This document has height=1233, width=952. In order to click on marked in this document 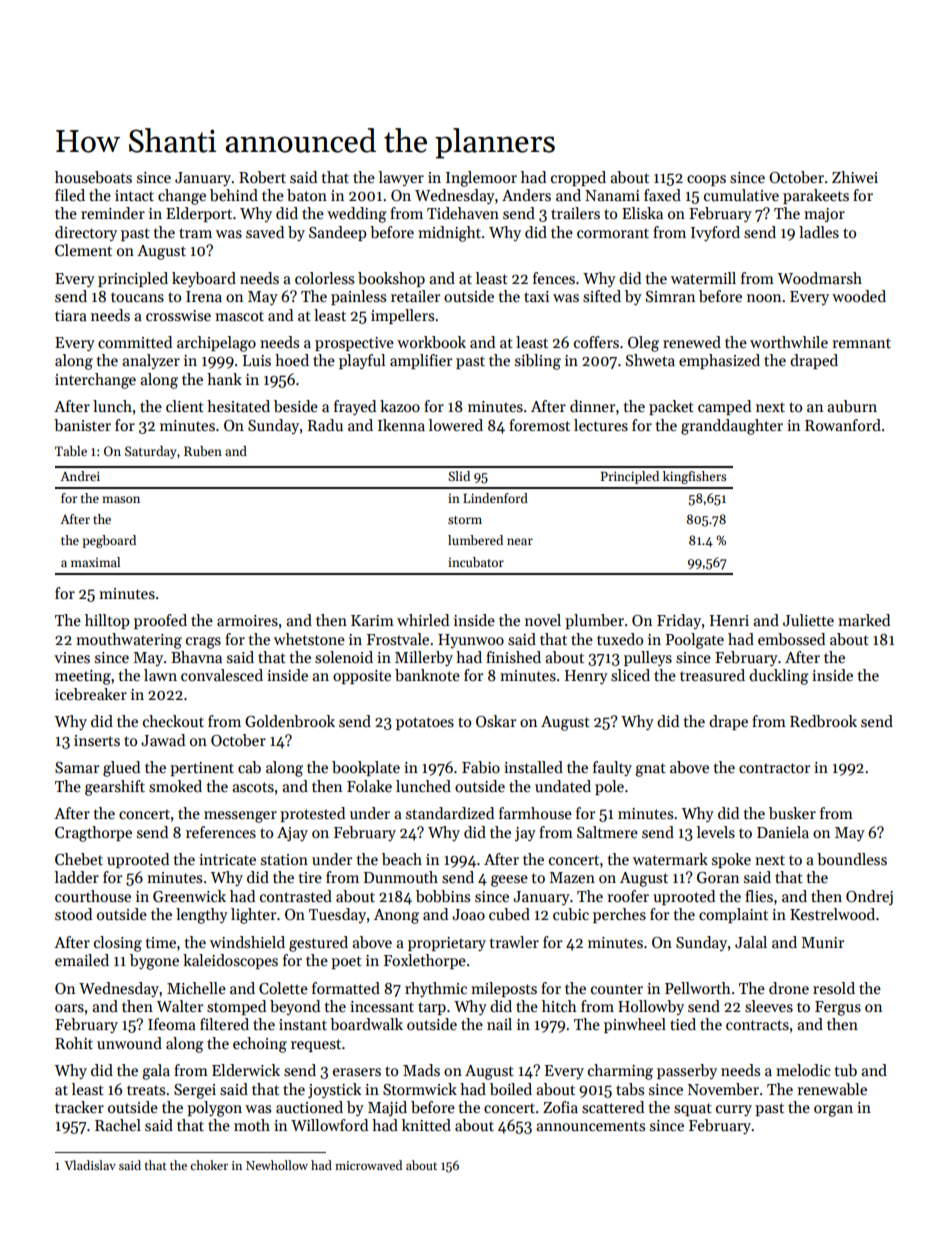, I will do `click(864, 620)`.
